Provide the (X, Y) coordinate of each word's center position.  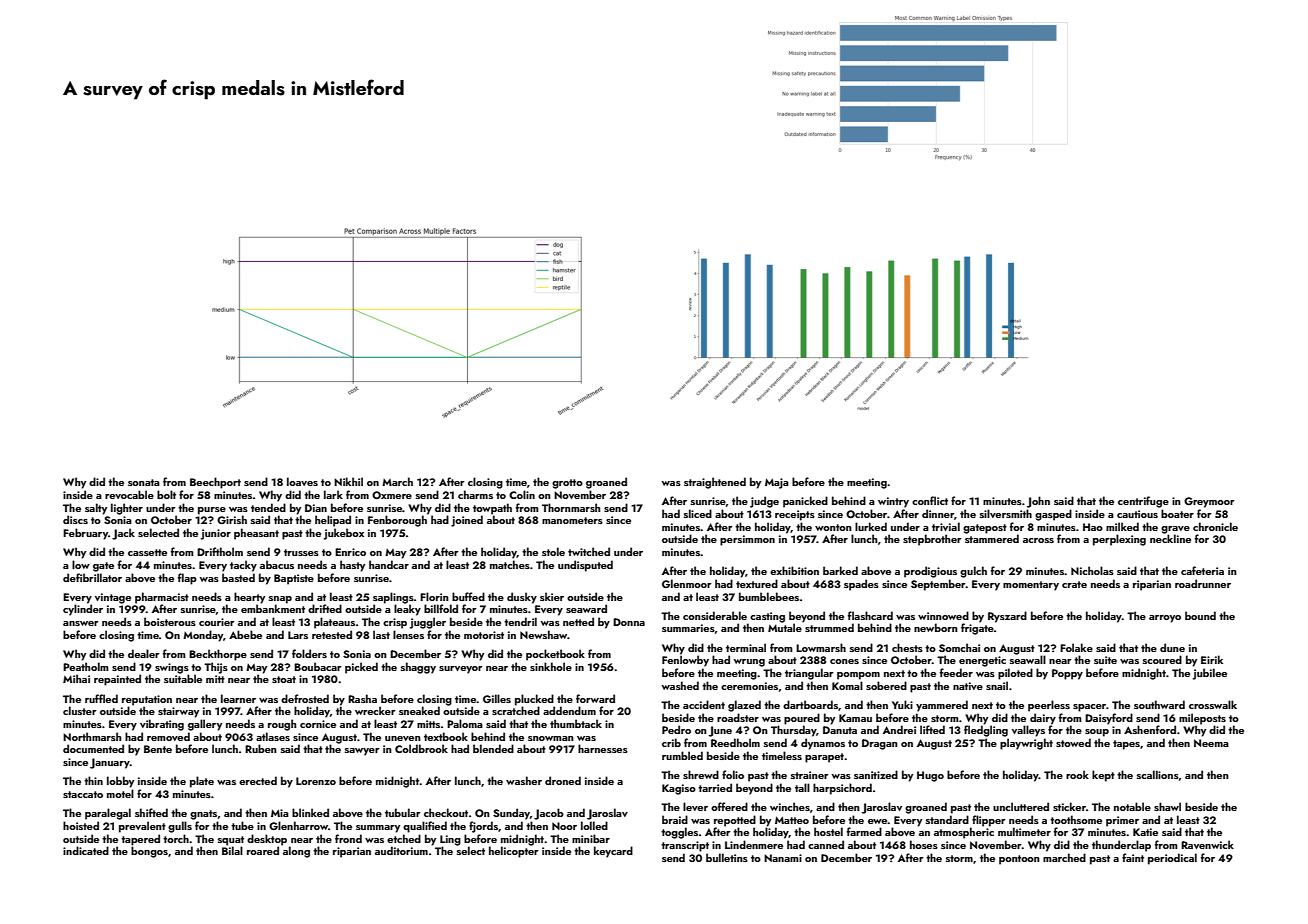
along (296, 852)
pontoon (1019, 860)
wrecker (375, 710)
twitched (589, 551)
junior (216, 534)
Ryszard (1007, 617)
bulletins (727, 857)
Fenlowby (685, 661)
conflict (930, 500)
